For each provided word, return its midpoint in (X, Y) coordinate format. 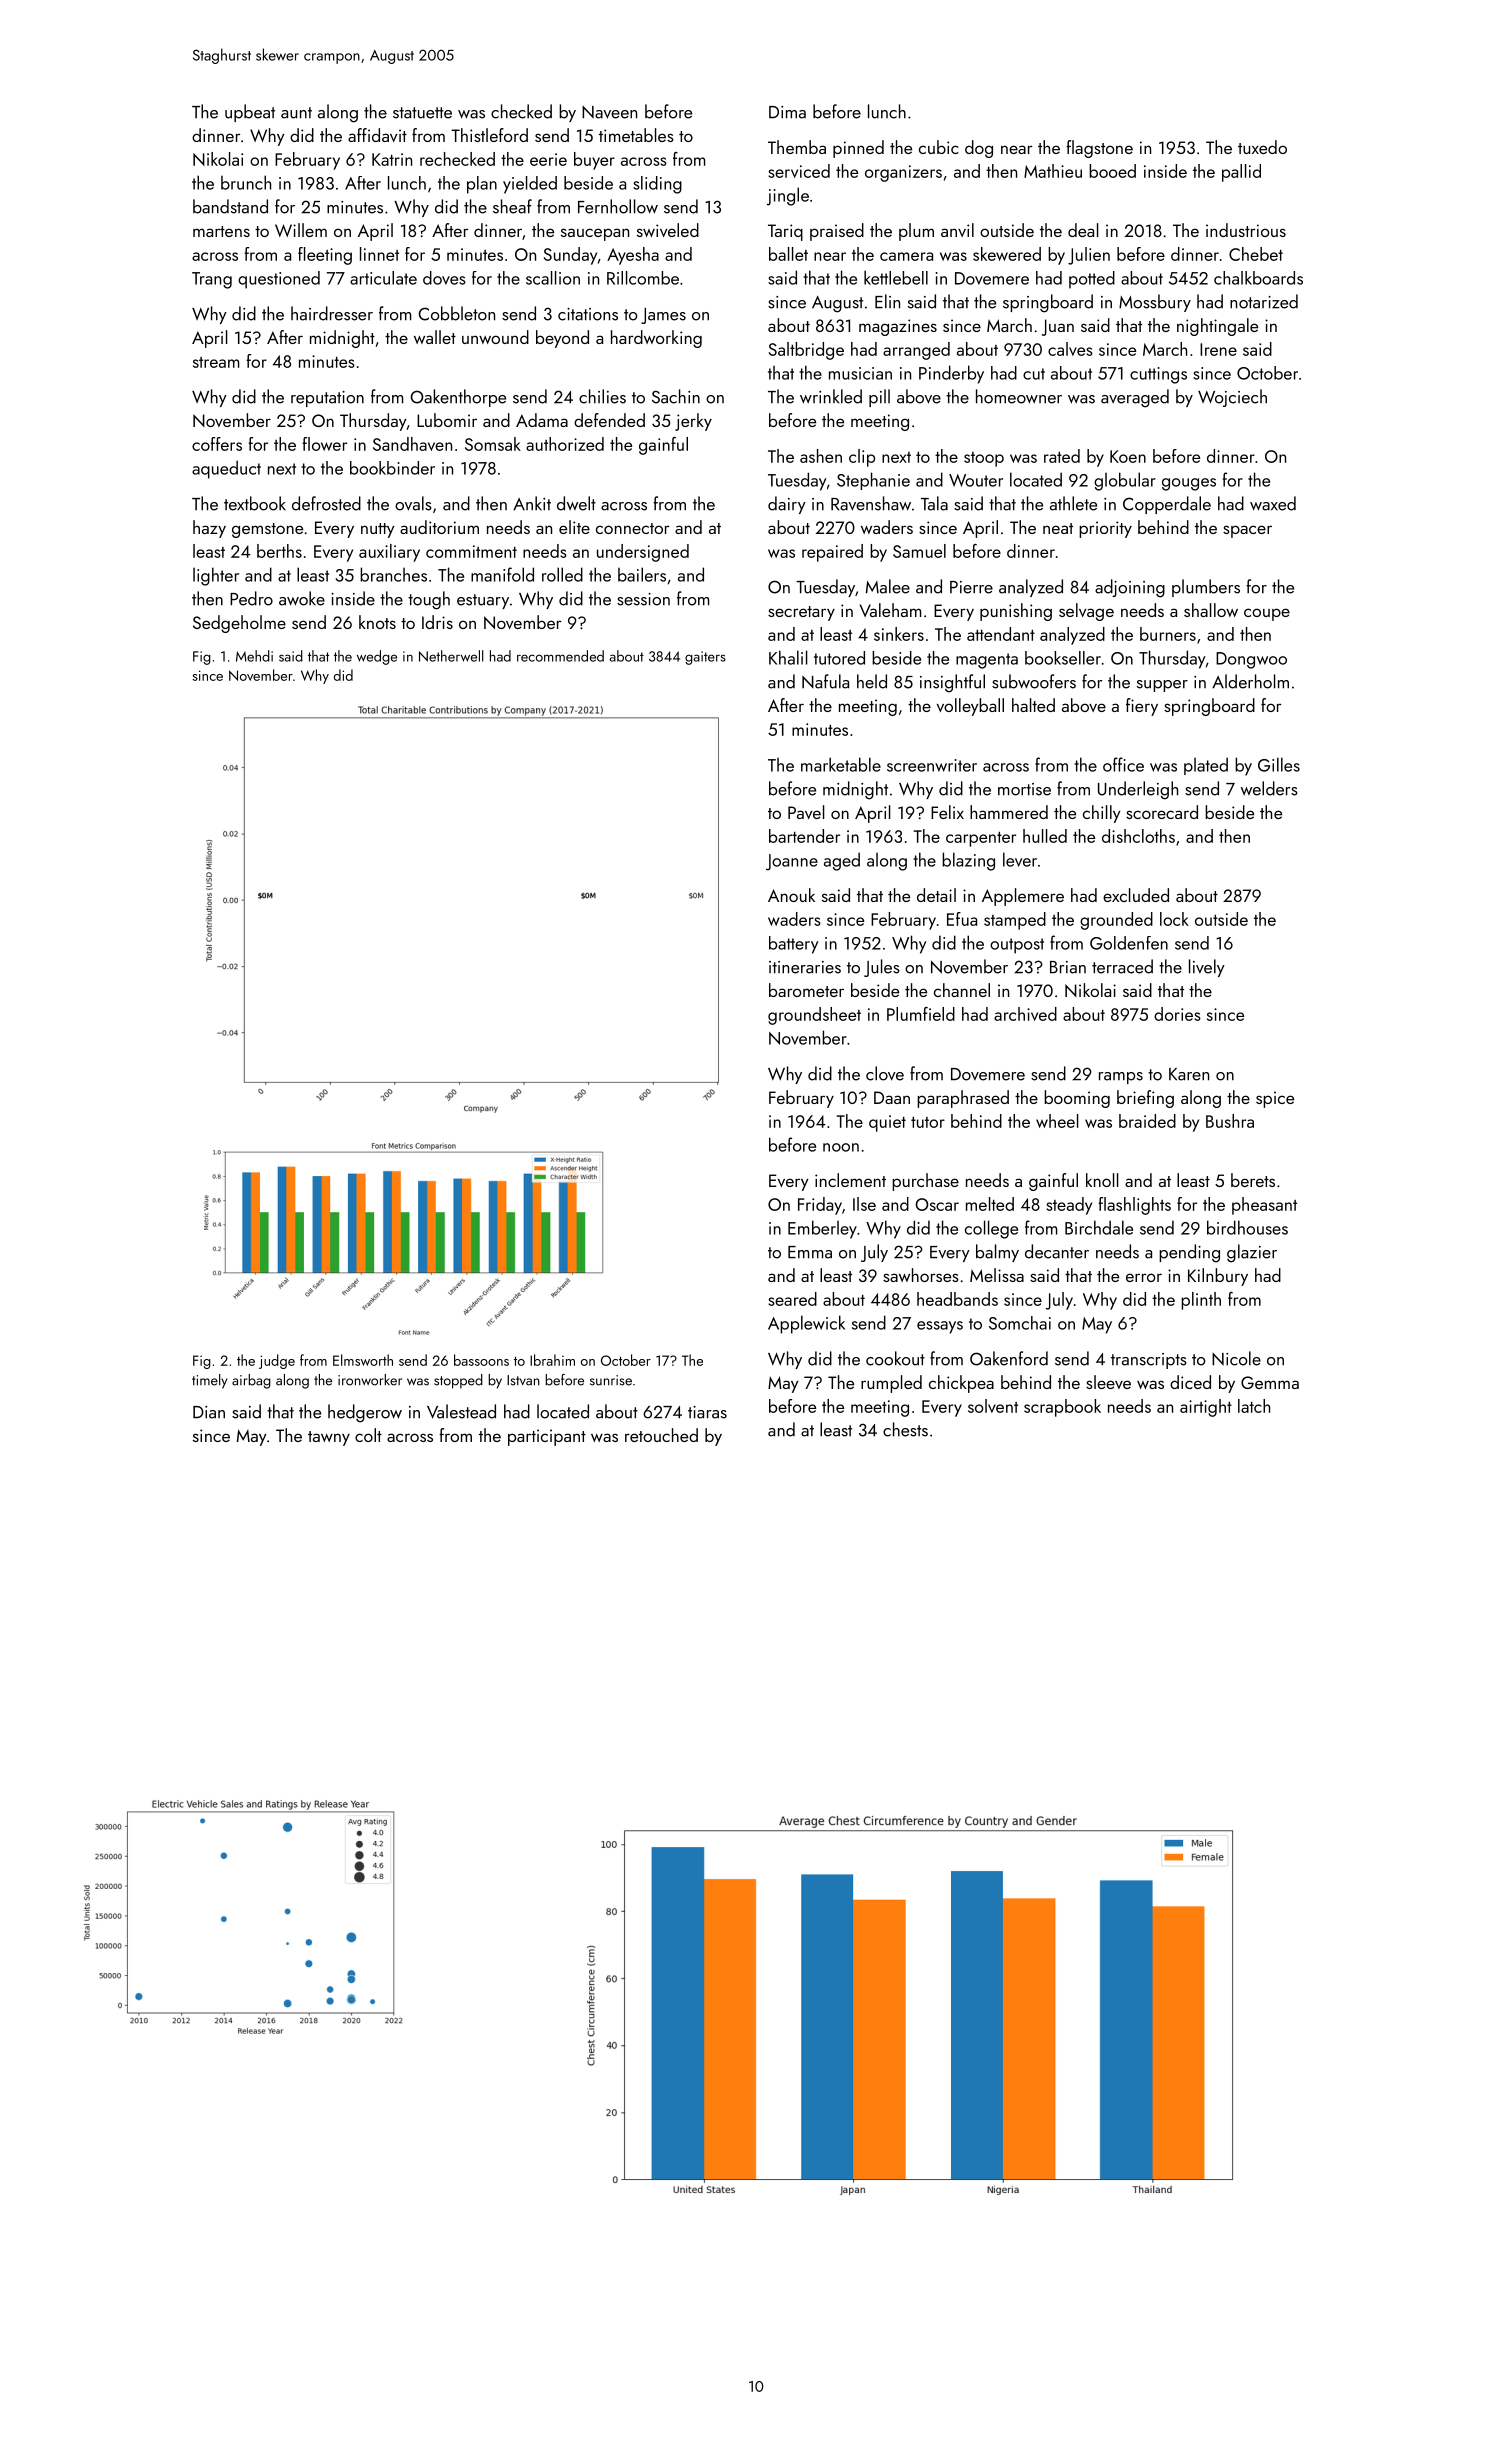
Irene (1218, 349)
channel (962, 990)
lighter (216, 576)
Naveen (609, 112)
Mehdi (254, 656)
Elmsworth (363, 1360)
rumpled (891, 1384)
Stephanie (873, 481)
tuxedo (1262, 147)
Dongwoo (1251, 660)
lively (1207, 968)
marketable (841, 764)
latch (1254, 1406)
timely (209, 1381)
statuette (422, 113)
